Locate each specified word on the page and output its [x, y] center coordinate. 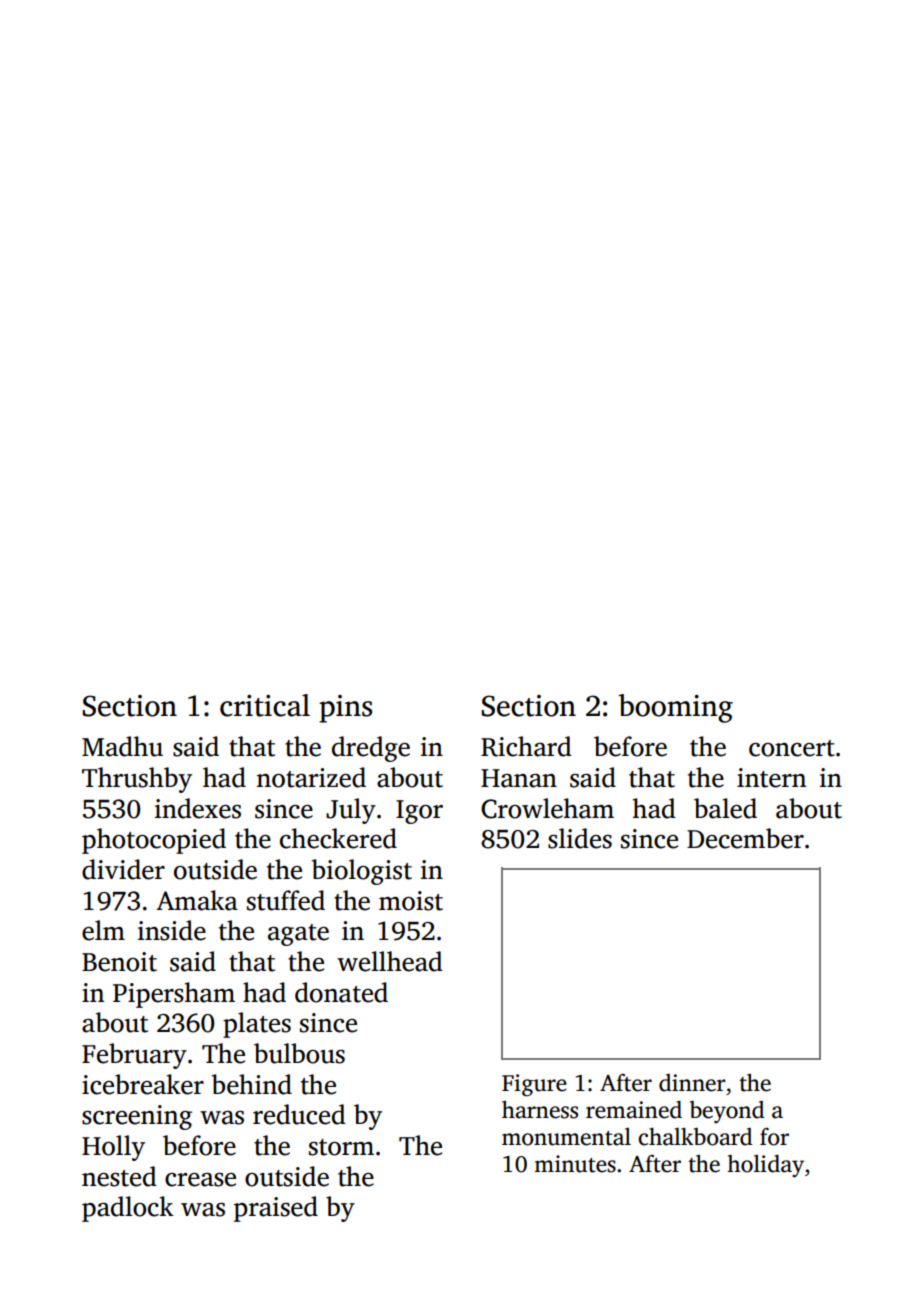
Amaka [197, 900]
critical [265, 705]
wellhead [390, 961]
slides [580, 838]
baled [725, 808]
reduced [299, 1114]
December [745, 838]
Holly [113, 1148]
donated [341, 992]
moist [411, 901]
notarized [311, 777]
